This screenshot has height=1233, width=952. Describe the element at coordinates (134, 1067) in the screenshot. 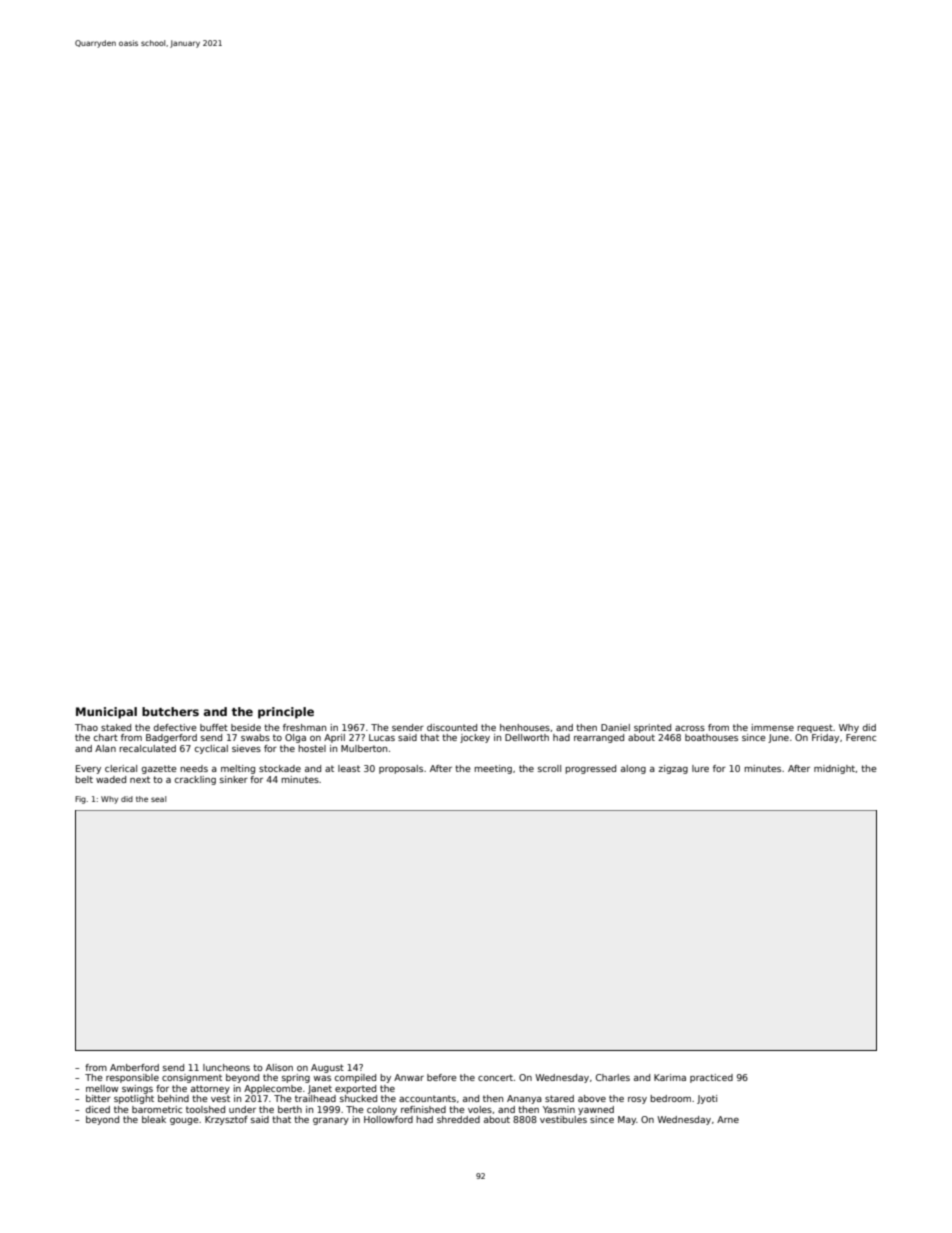

I see `Amberford` at that location.
